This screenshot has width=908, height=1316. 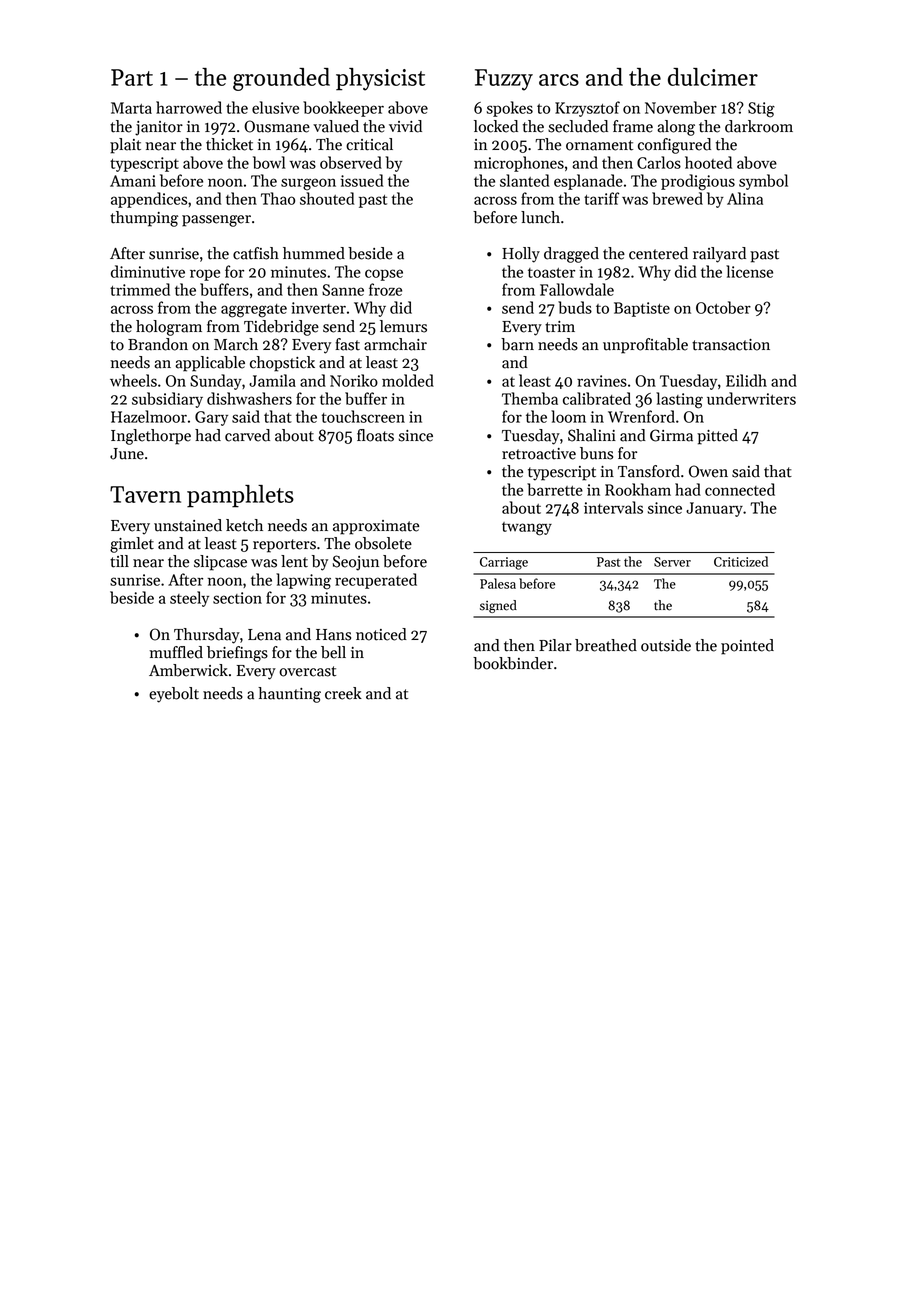 What do you see at coordinates (679, 400) in the screenshot?
I see `lasting` at bounding box center [679, 400].
